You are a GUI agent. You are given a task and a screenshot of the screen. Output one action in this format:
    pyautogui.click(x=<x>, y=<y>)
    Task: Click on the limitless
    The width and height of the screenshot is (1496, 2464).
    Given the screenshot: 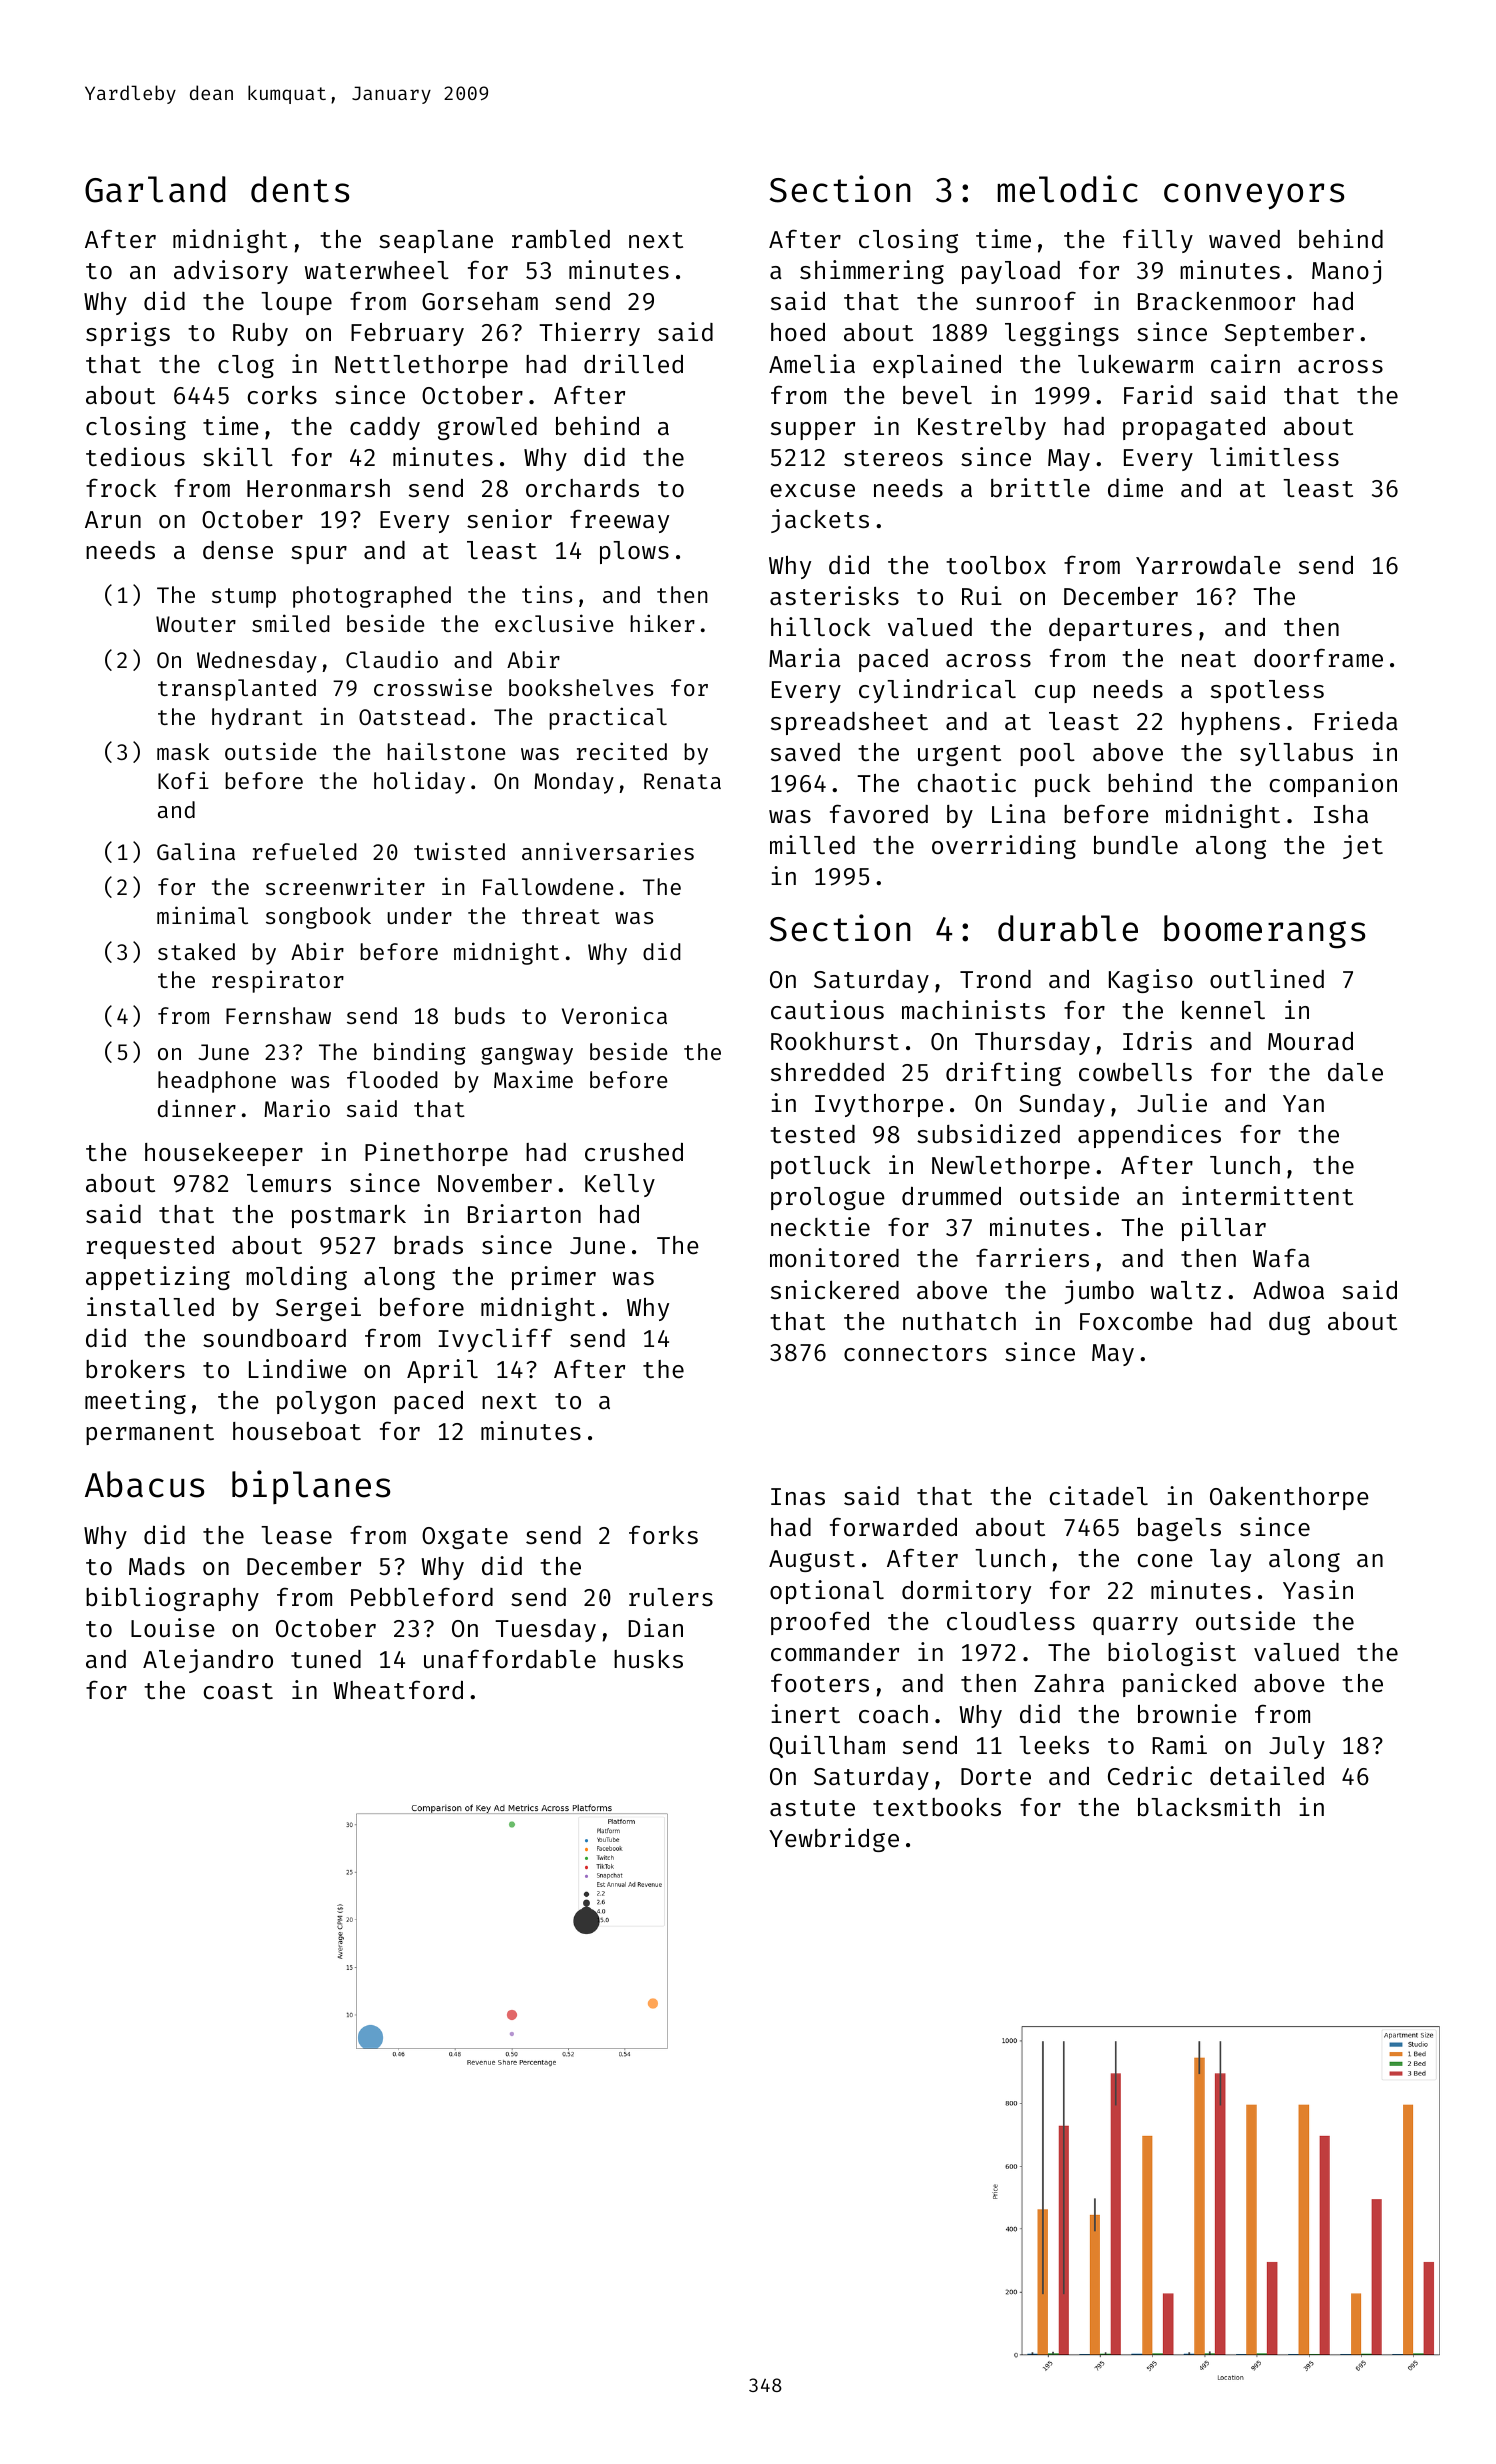 What is the action you would take?
    pyautogui.click(x=1274, y=456)
